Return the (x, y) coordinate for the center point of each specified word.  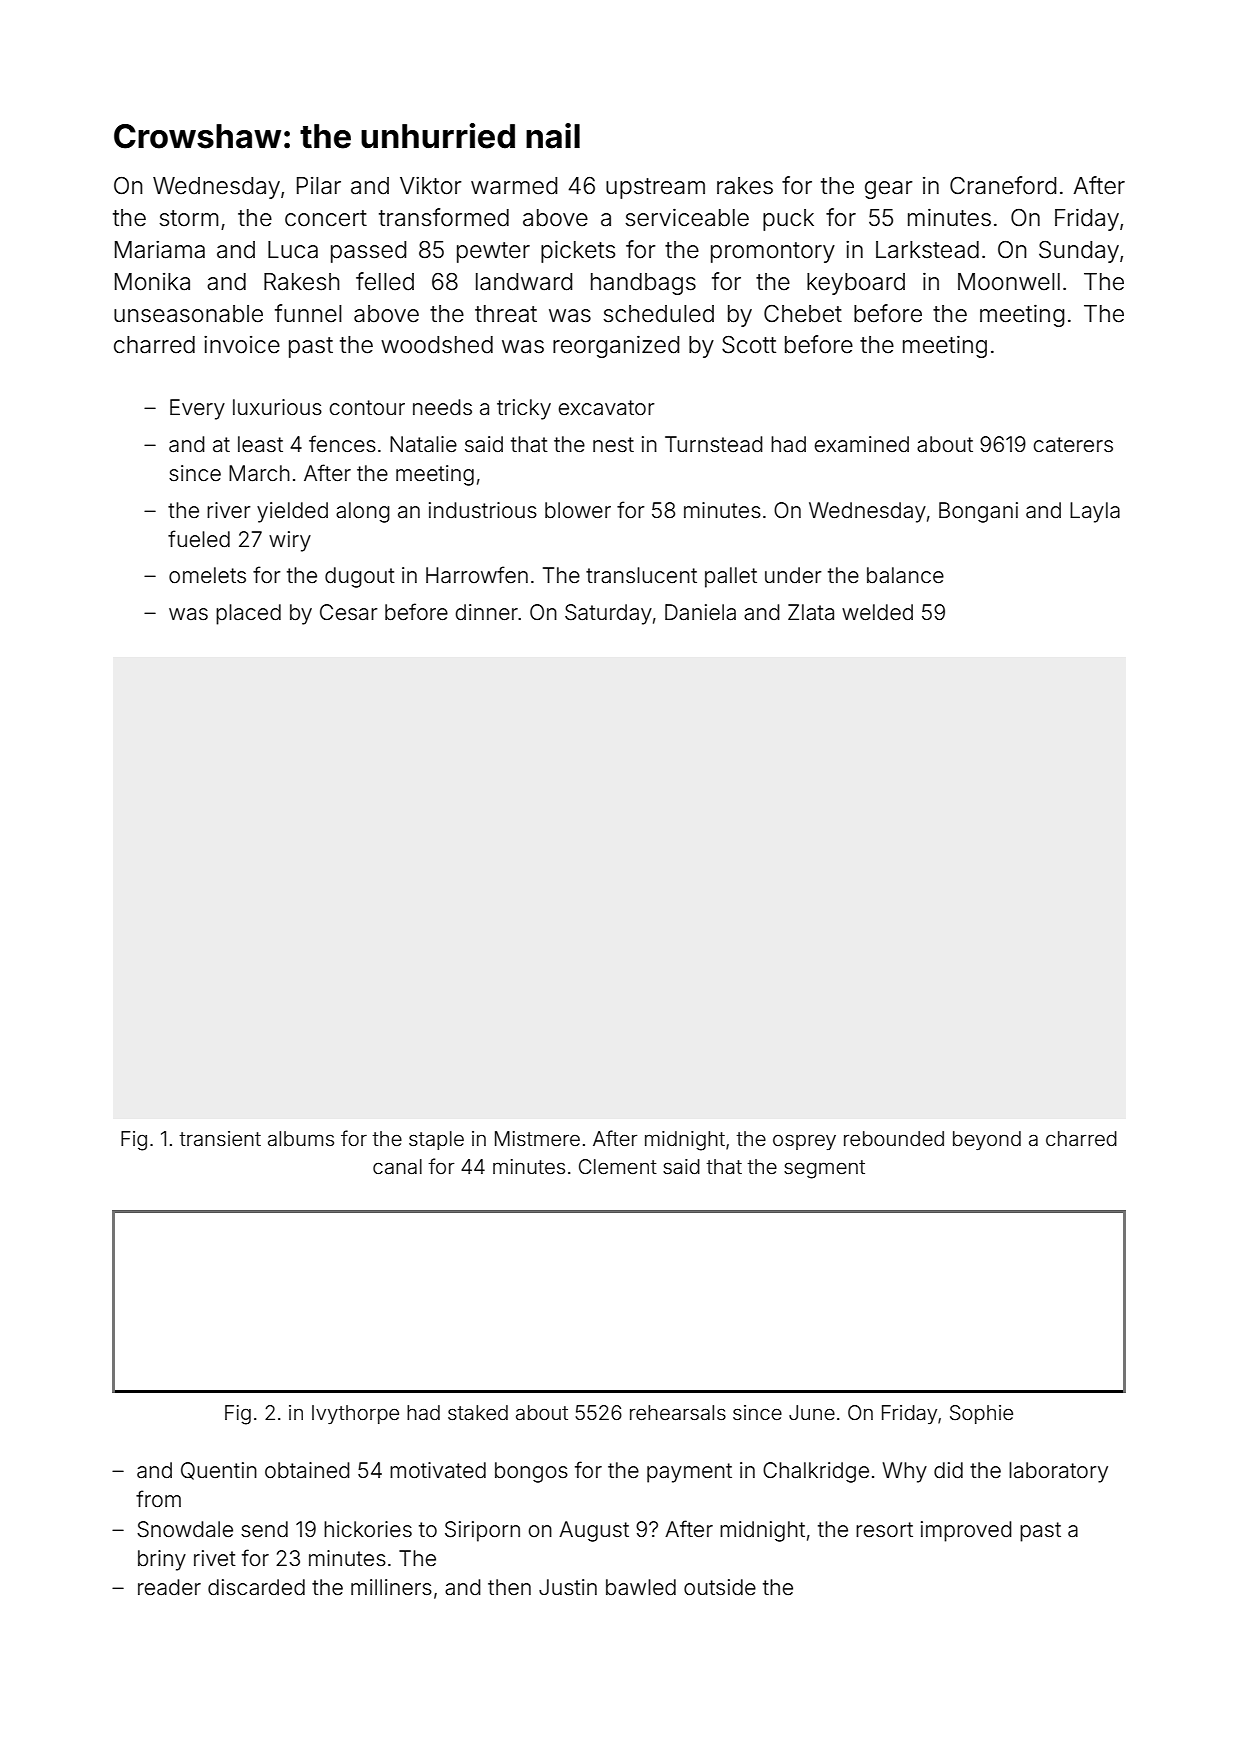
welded (877, 612)
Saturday (608, 614)
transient (220, 1138)
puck (788, 220)
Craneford (1003, 185)
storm (188, 218)
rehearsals (678, 1412)
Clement (618, 1166)
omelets (207, 575)
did (948, 1470)
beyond (987, 1140)
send (264, 1529)
